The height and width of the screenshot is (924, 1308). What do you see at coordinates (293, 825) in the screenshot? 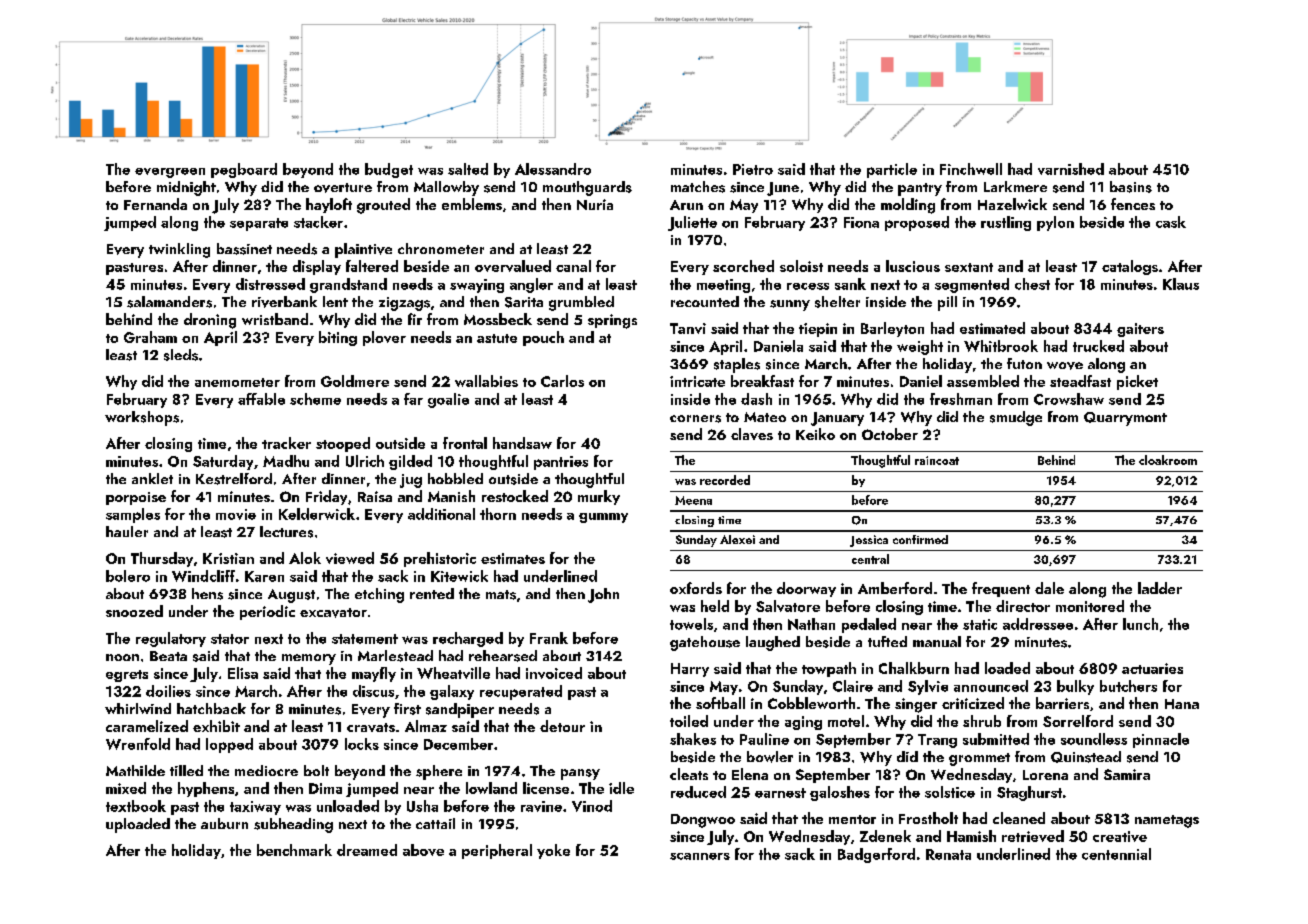
I see `subheading` at bounding box center [293, 825].
